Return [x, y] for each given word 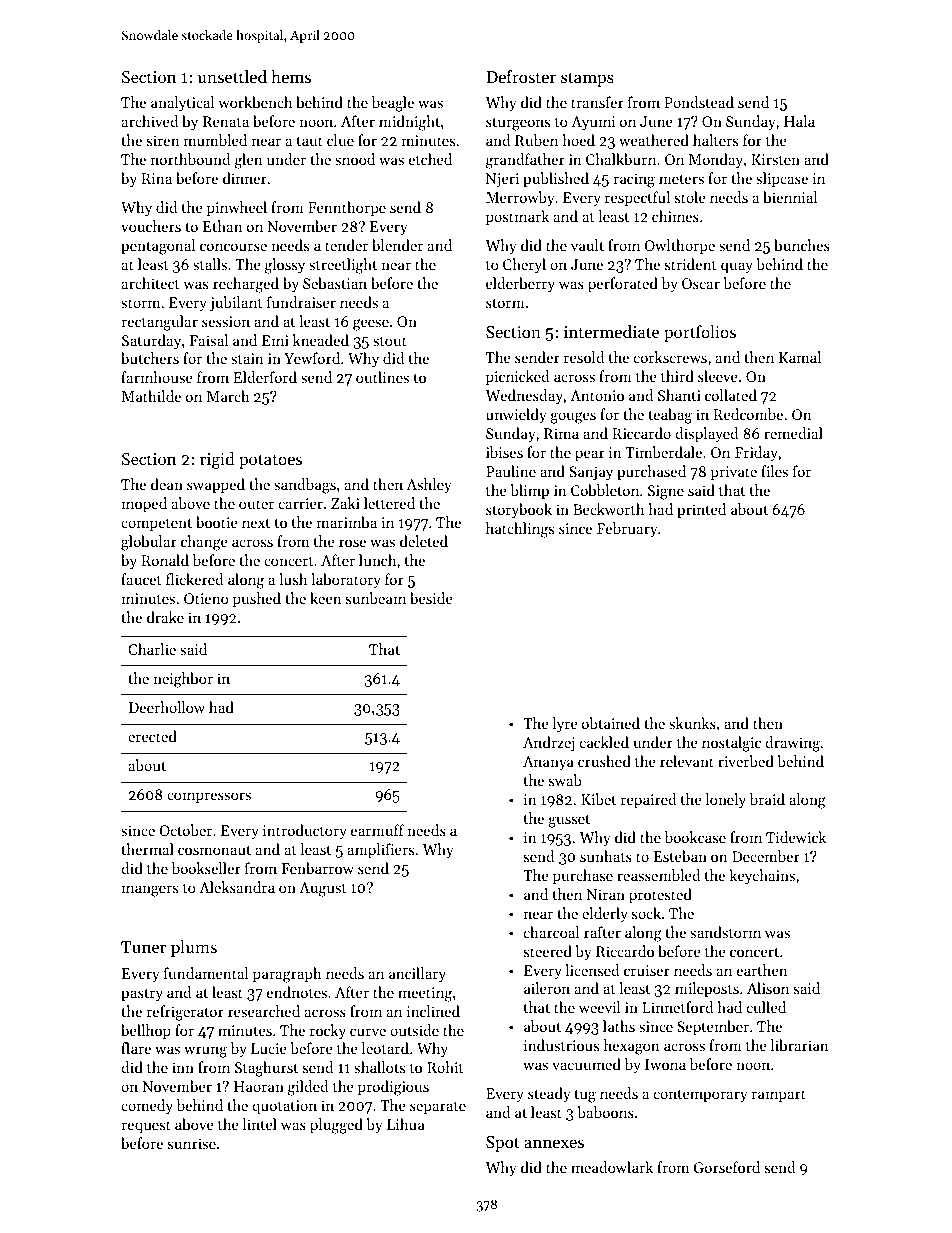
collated [731, 395]
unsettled [232, 76]
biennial [790, 197]
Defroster [521, 76]
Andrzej [549, 743]
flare [136, 1048]
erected [152, 736]
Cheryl [524, 266]
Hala [799, 121]
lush [293, 579]
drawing [792, 744]
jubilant [236, 304]
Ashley [428, 486]
